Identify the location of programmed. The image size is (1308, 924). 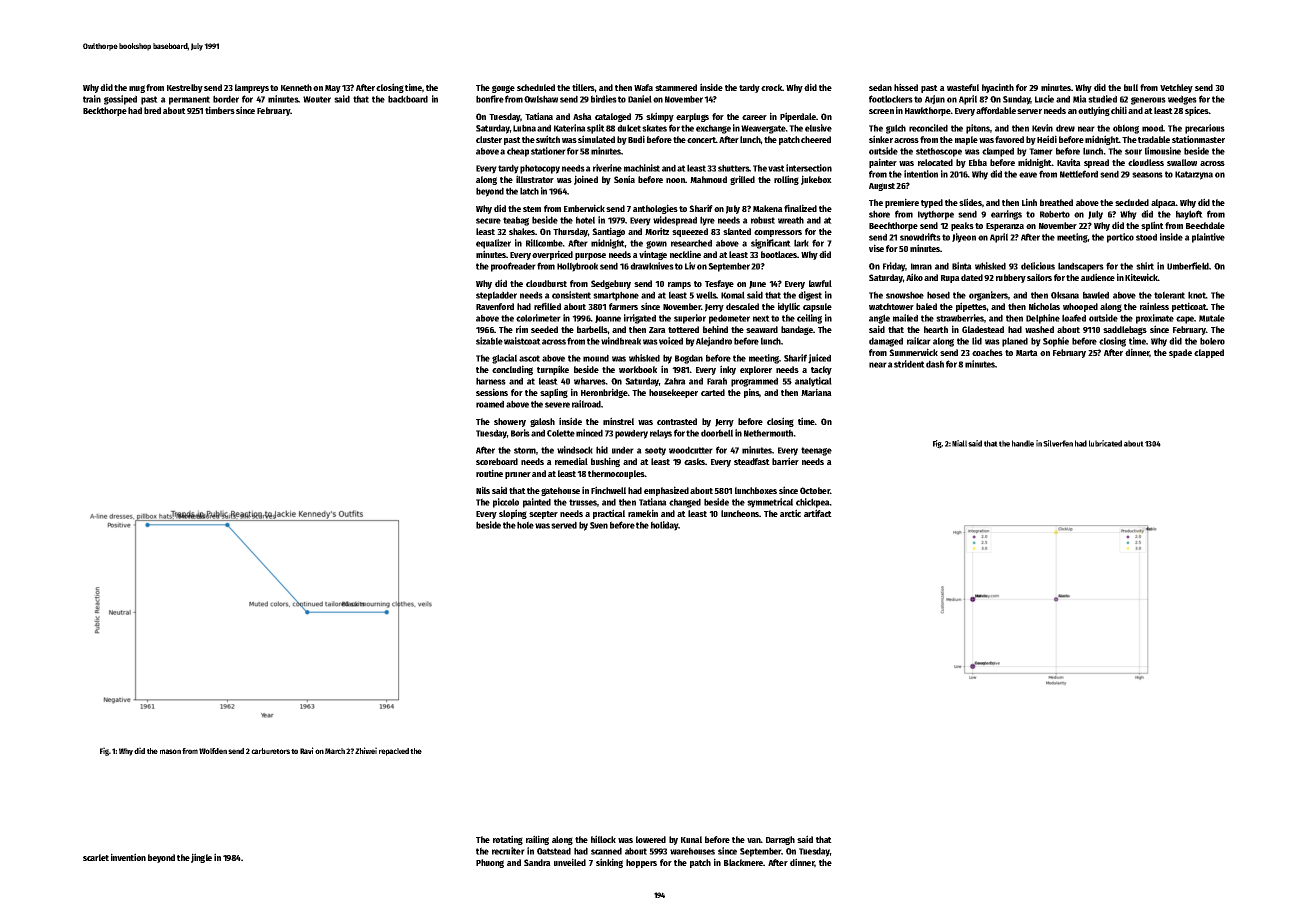
(754, 382).
